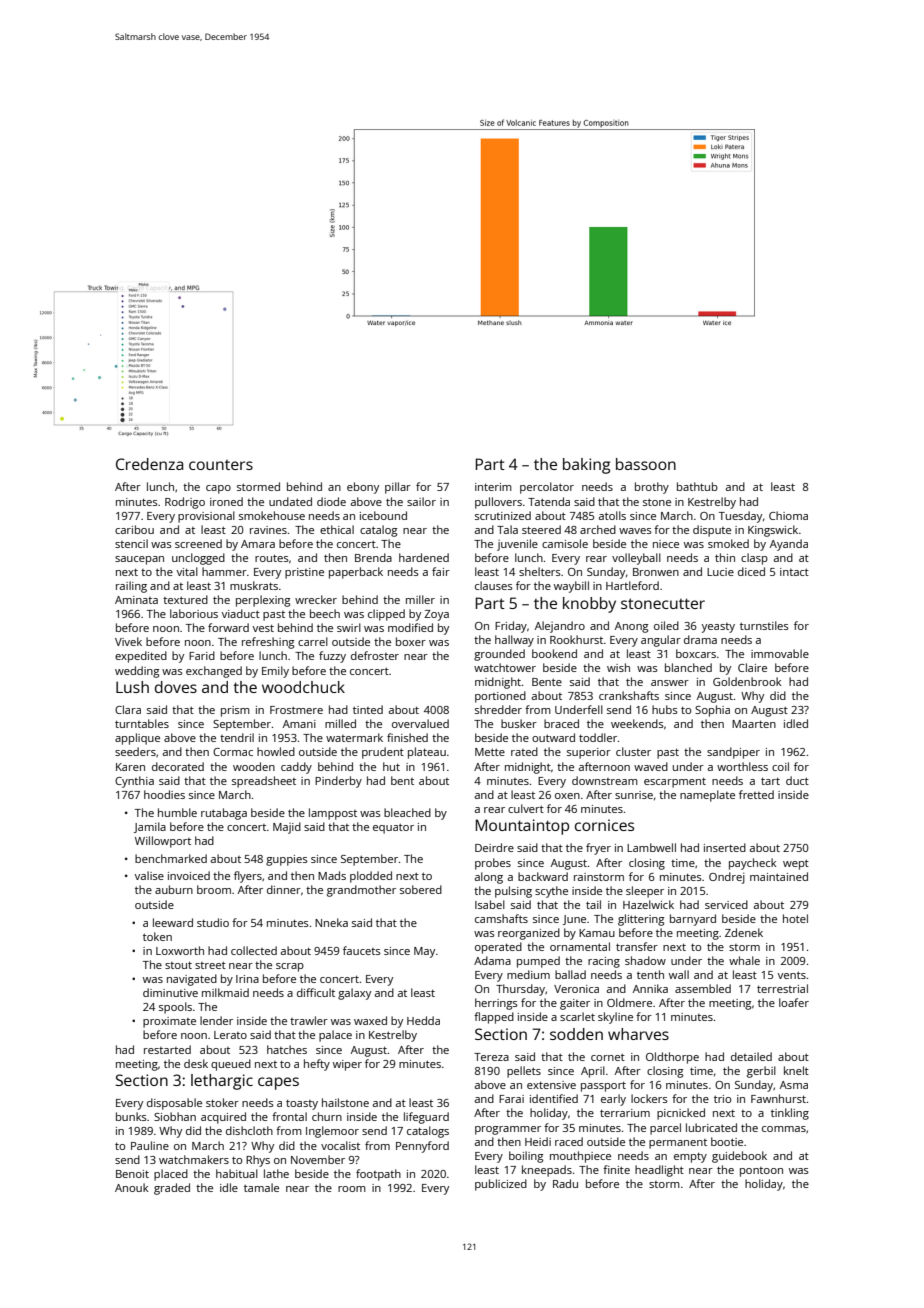 The height and width of the screenshot is (1308, 924). Describe the element at coordinates (149, 464) in the screenshot. I see `Credenza` at that location.
